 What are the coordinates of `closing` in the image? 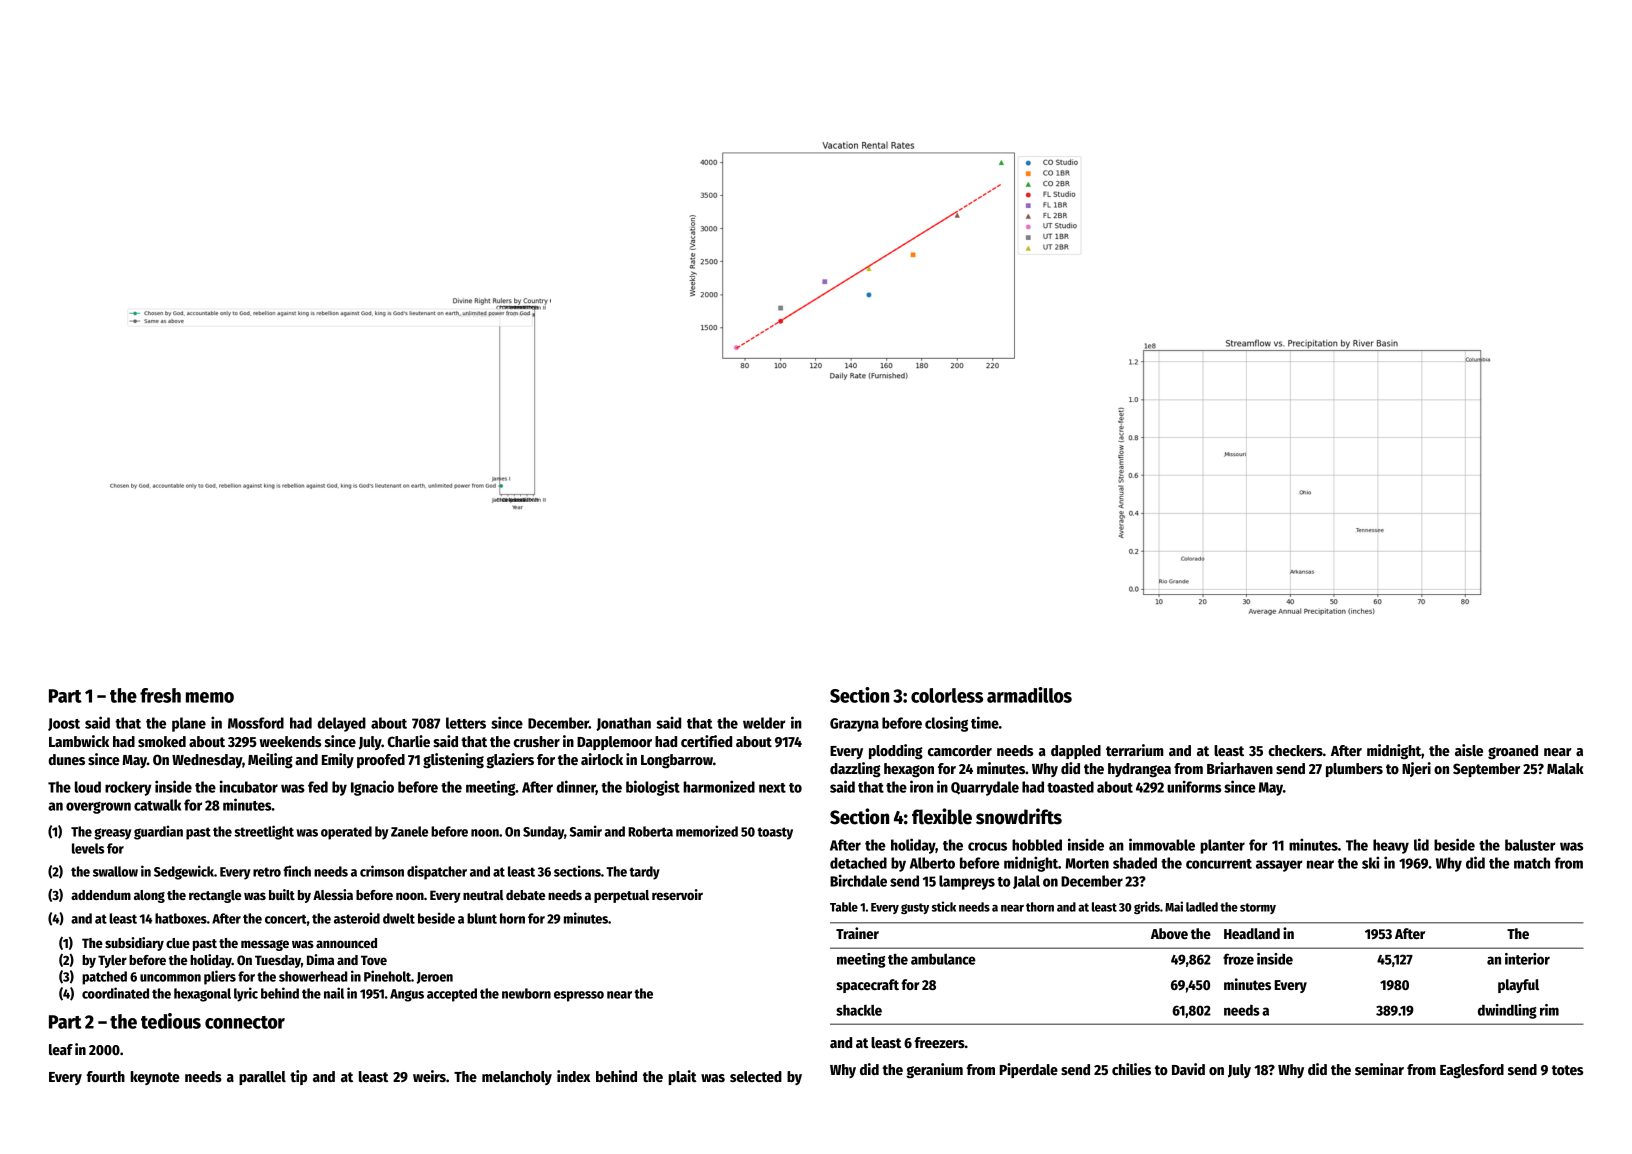 It's located at (946, 724).
